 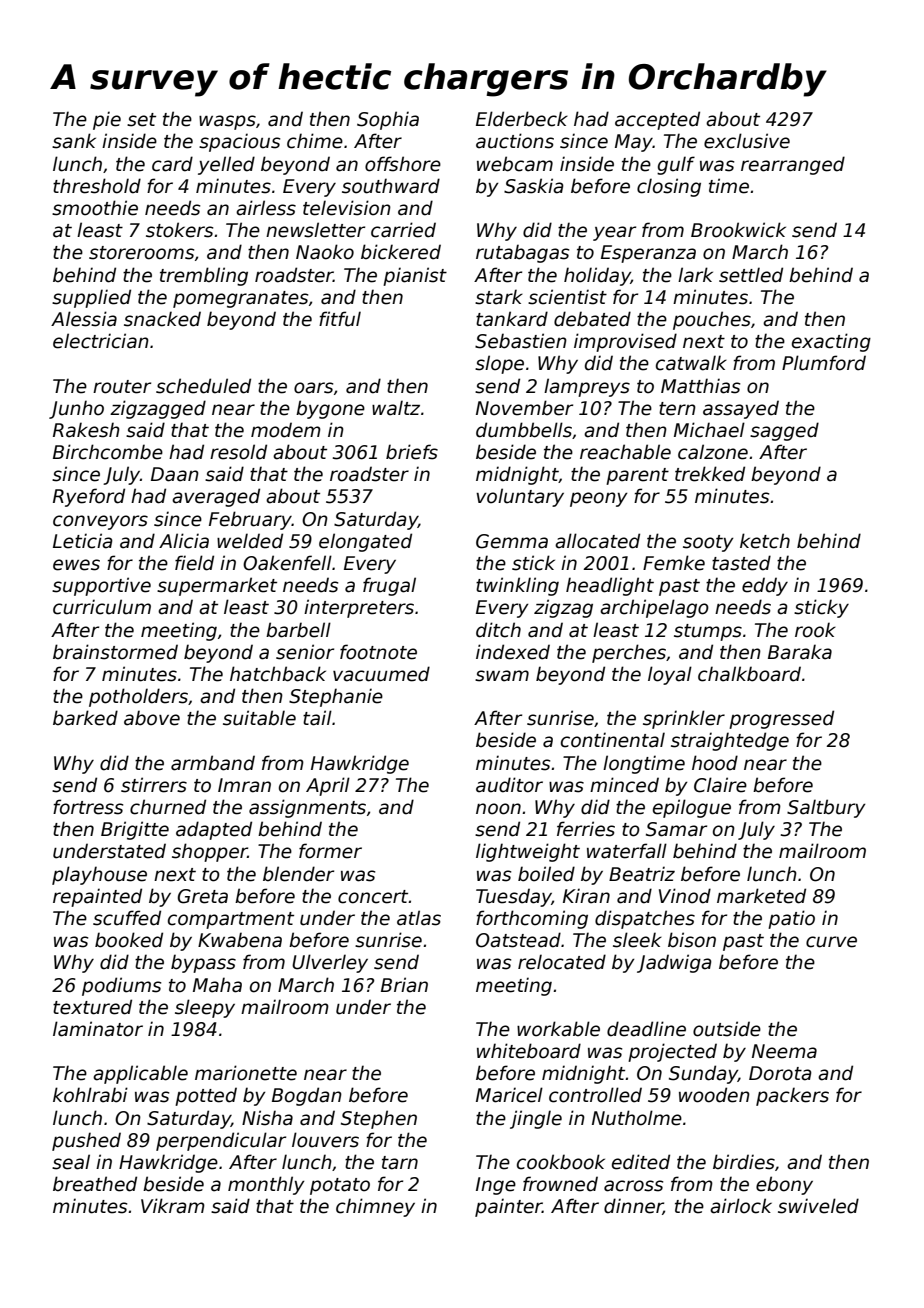 What do you see at coordinates (558, 1029) in the screenshot?
I see `workable` at bounding box center [558, 1029].
